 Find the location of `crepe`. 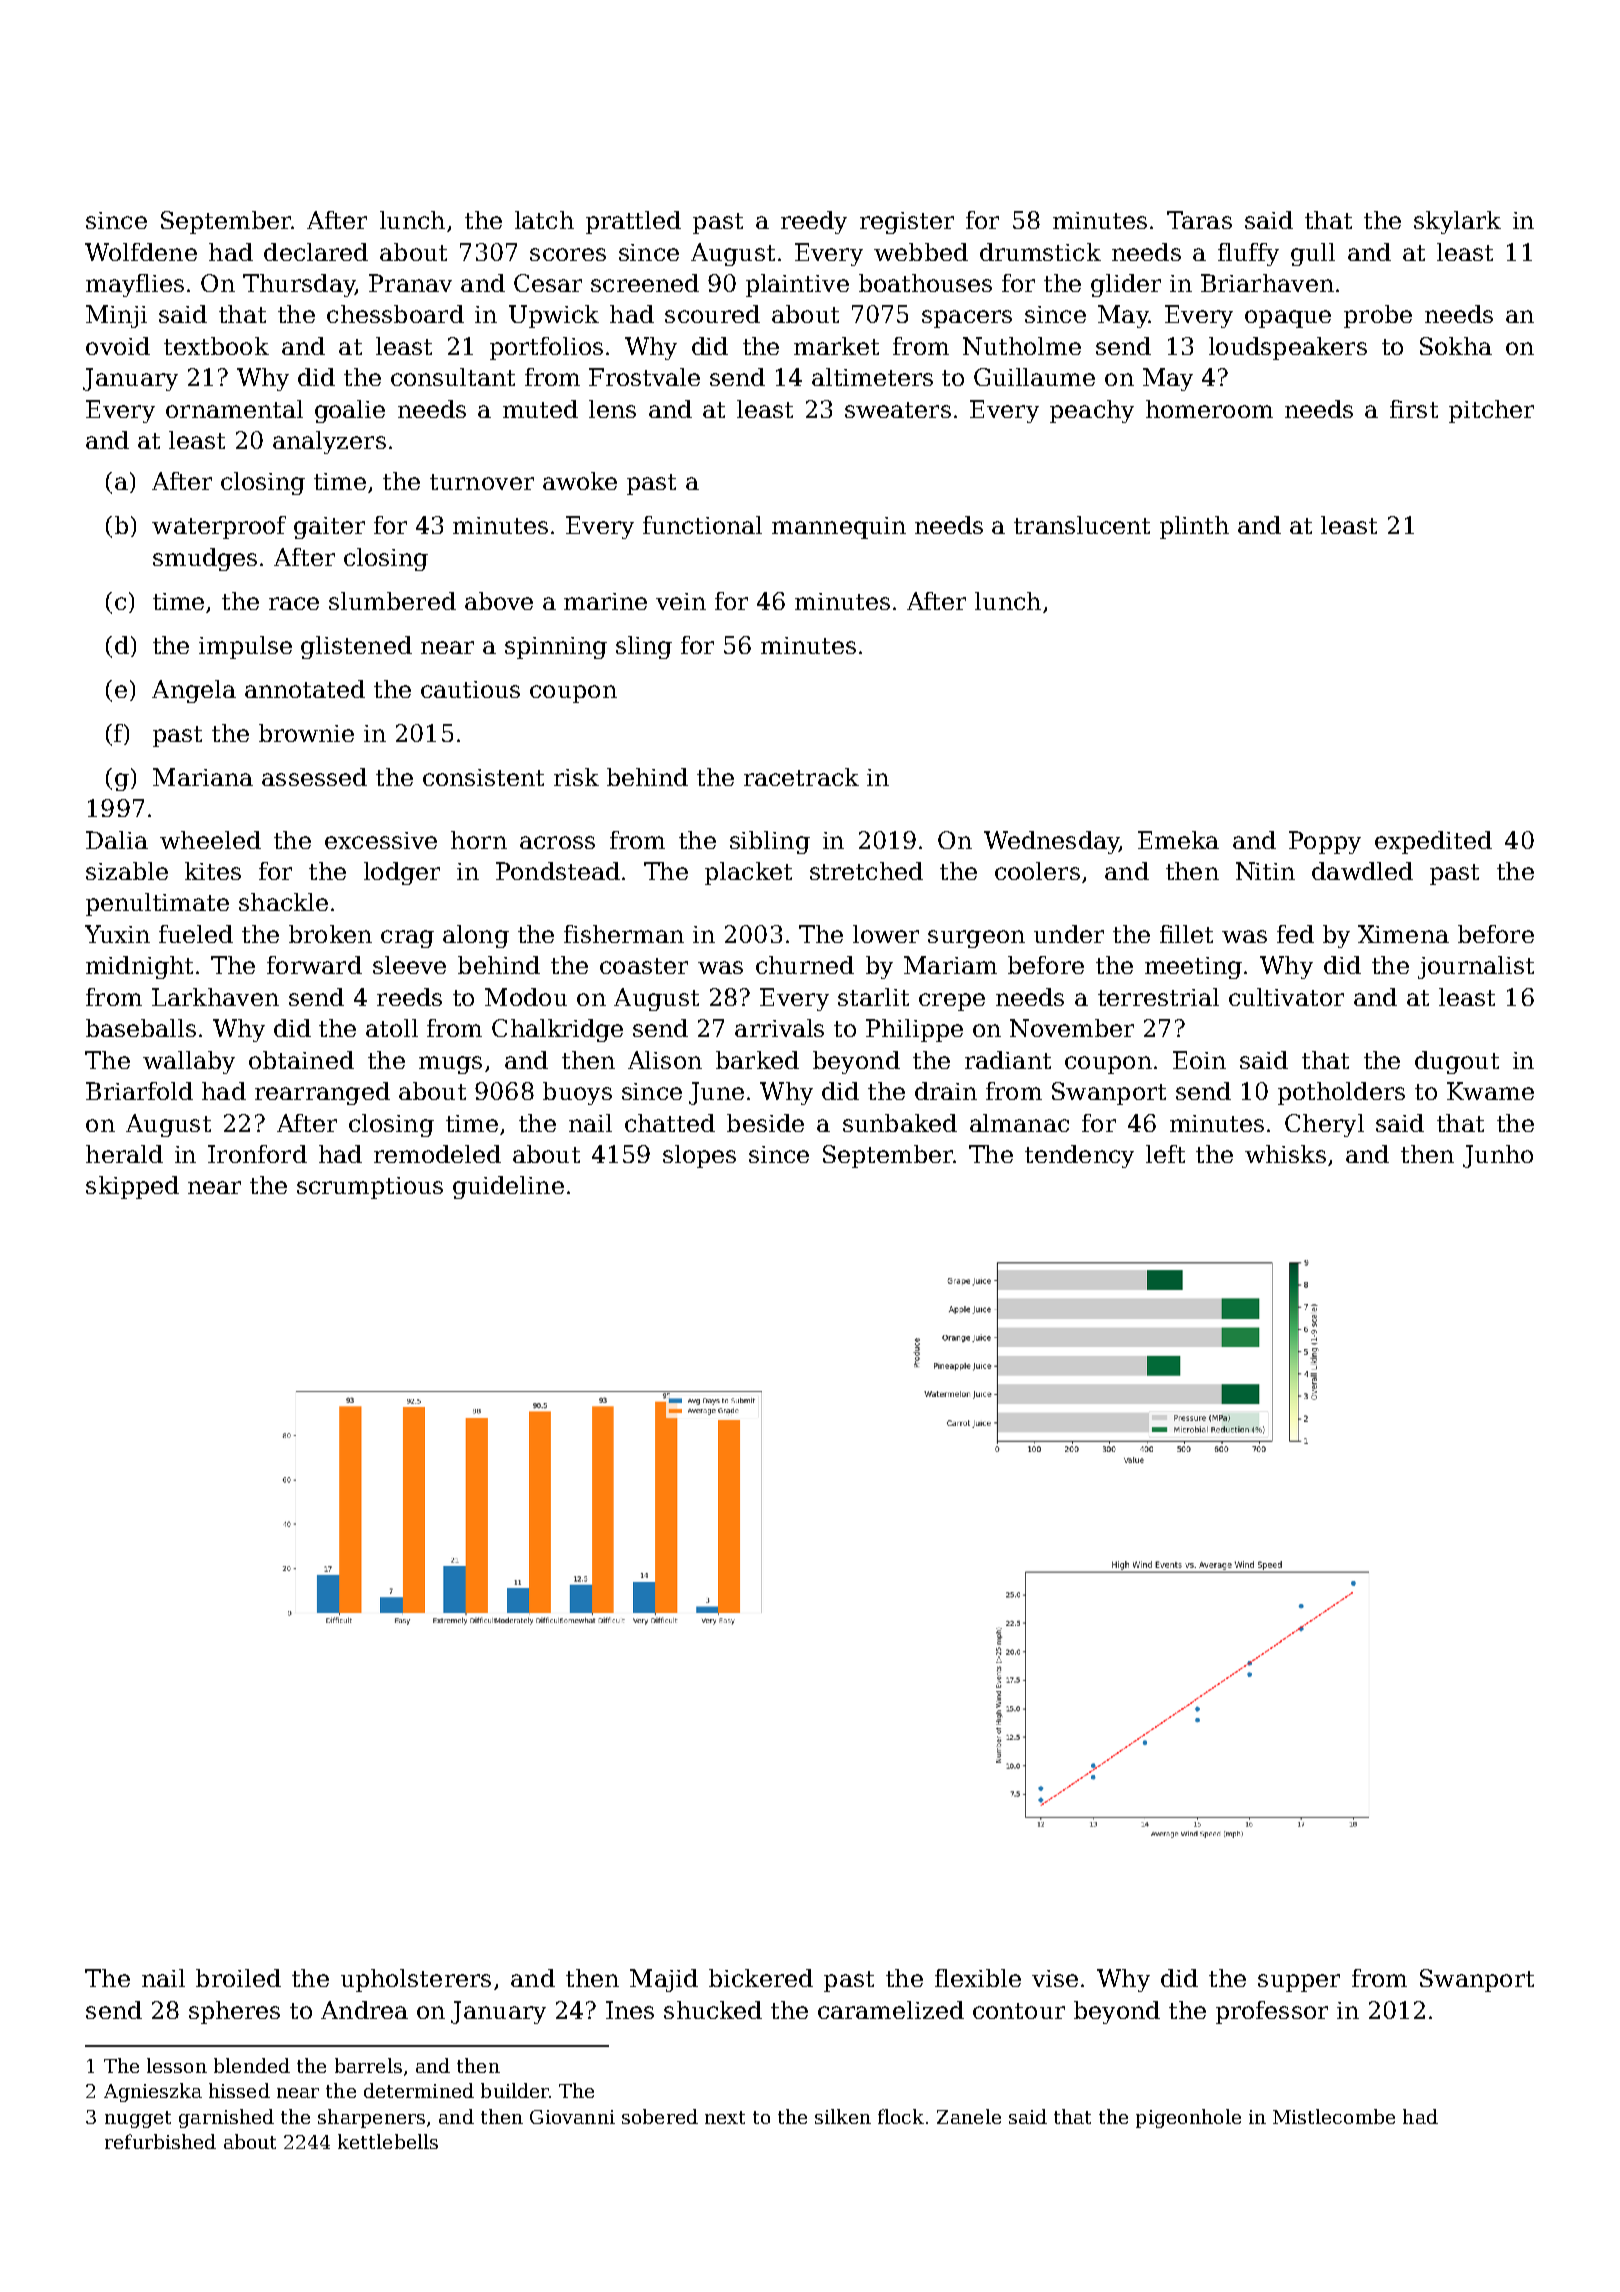

crepe is located at coordinates (952, 1002).
